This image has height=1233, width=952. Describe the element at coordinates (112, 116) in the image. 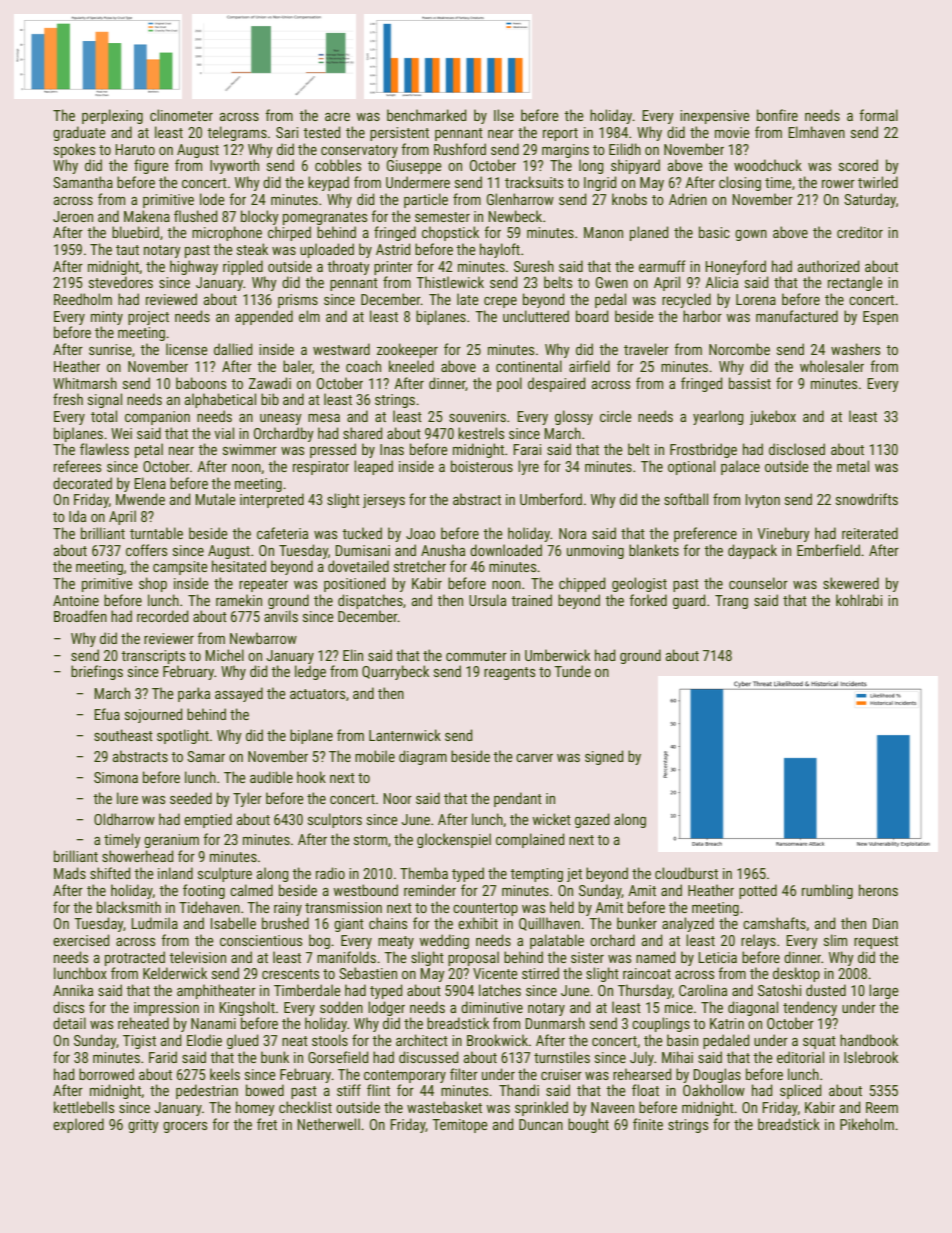

I see `perplexing` at that location.
